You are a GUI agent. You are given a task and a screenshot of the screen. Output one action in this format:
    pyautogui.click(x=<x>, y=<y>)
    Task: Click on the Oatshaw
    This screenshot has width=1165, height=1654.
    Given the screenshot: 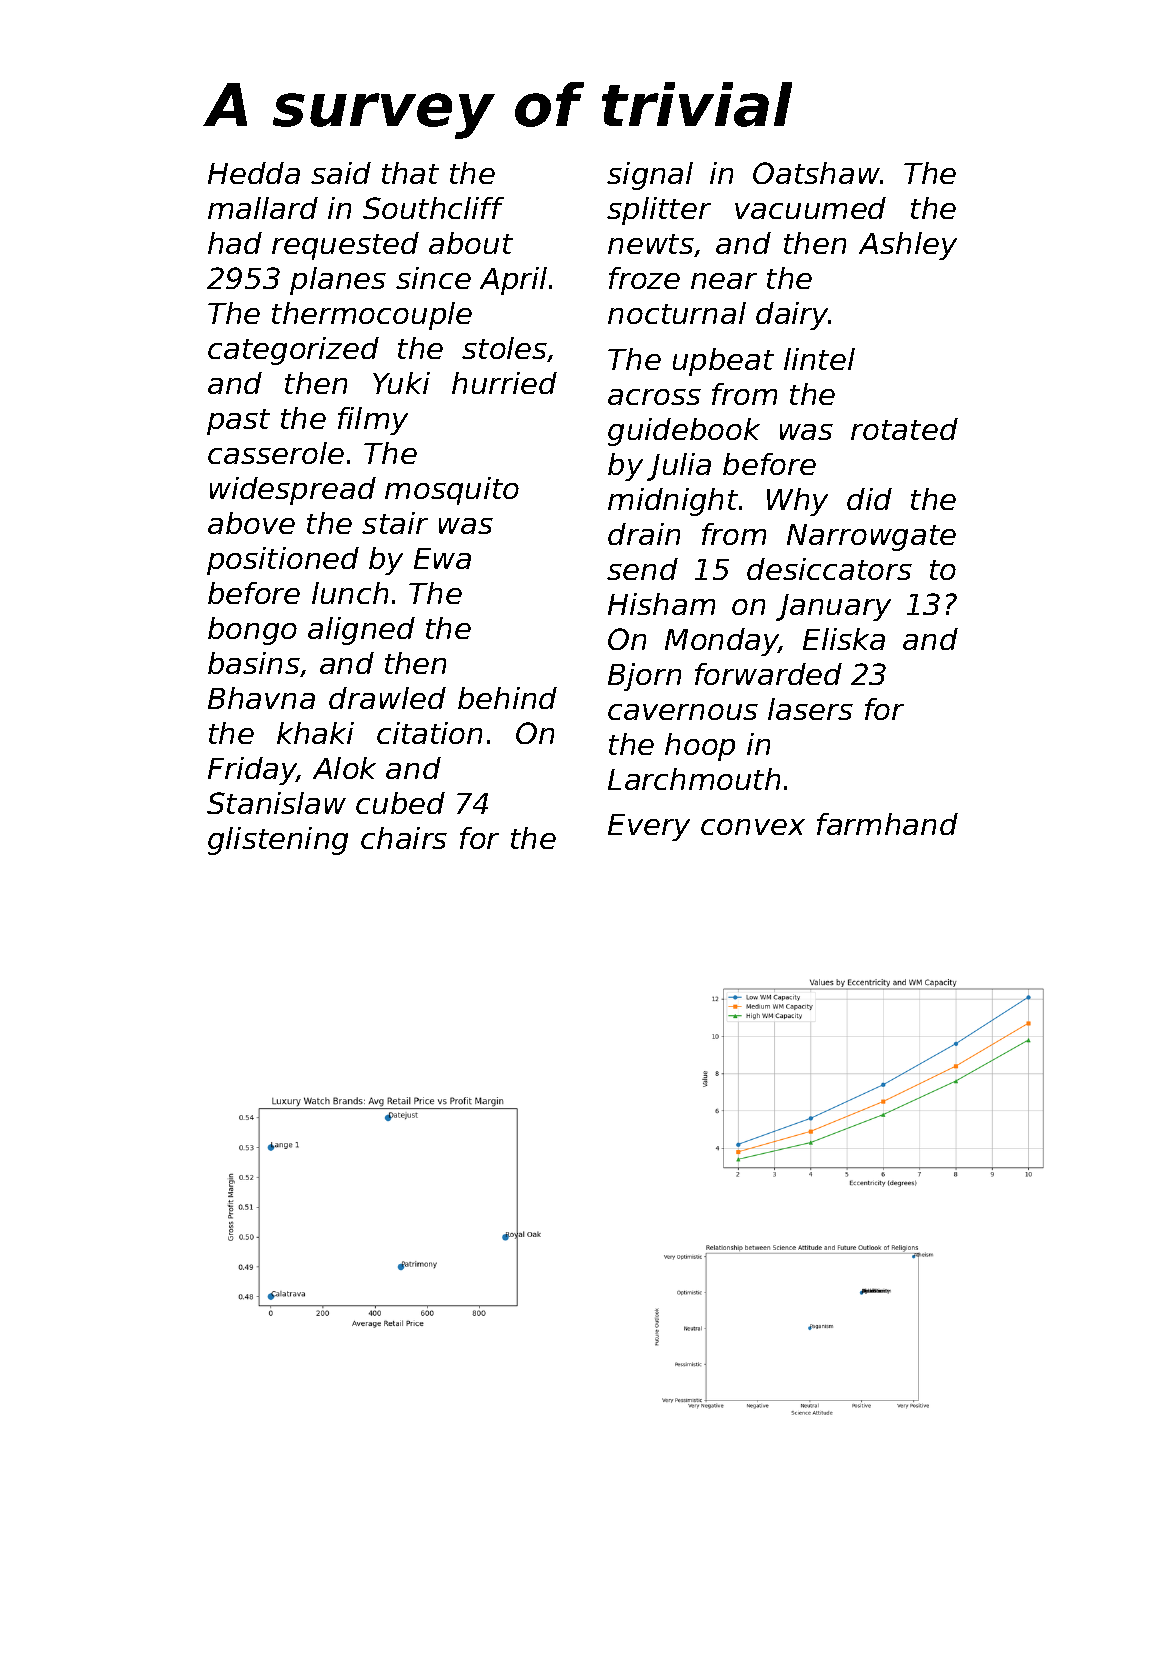 What is the action you would take?
    pyautogui.click(x=816, y=173)
